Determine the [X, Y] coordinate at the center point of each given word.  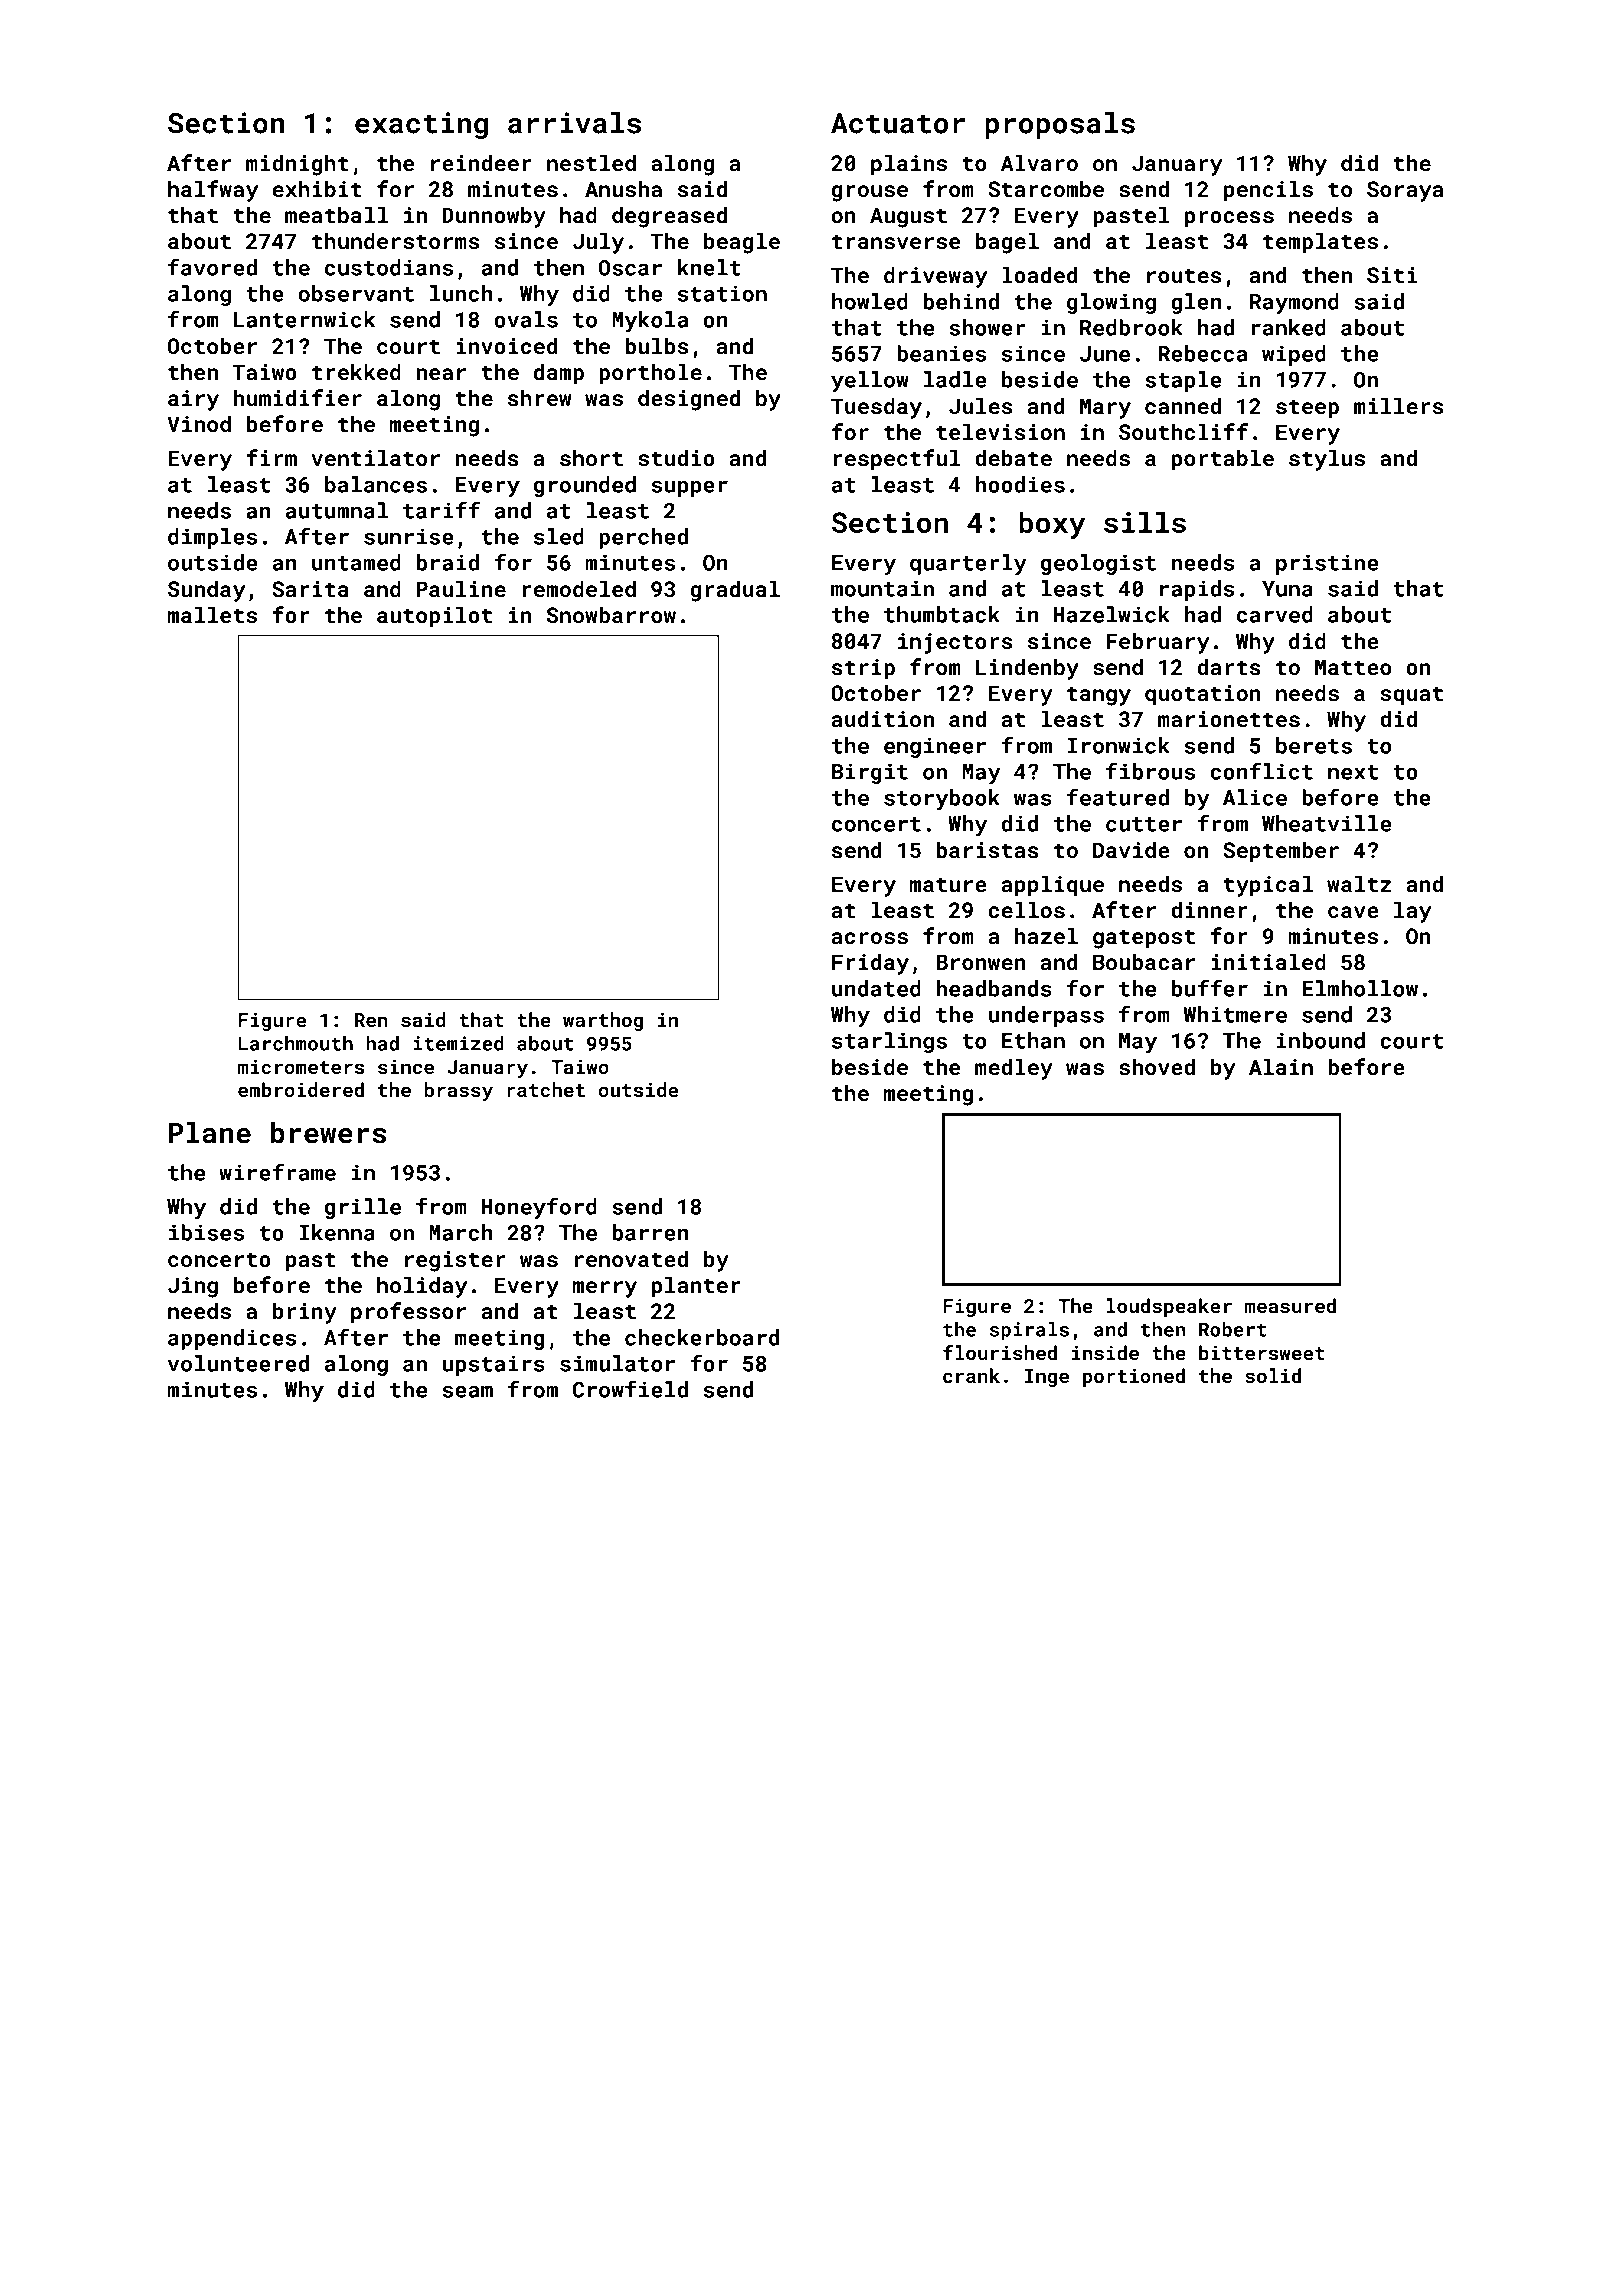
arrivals [574, 123]
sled [559, 536]
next [1353, 772]
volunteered [238, 1363]
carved [1275, 614]
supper [689, 489]
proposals [1060, 125]
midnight [297, 165]
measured [1290, 1305]
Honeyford [539, 1208]
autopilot [434, 617]
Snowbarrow [611, 614]
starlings [889, 1042]
